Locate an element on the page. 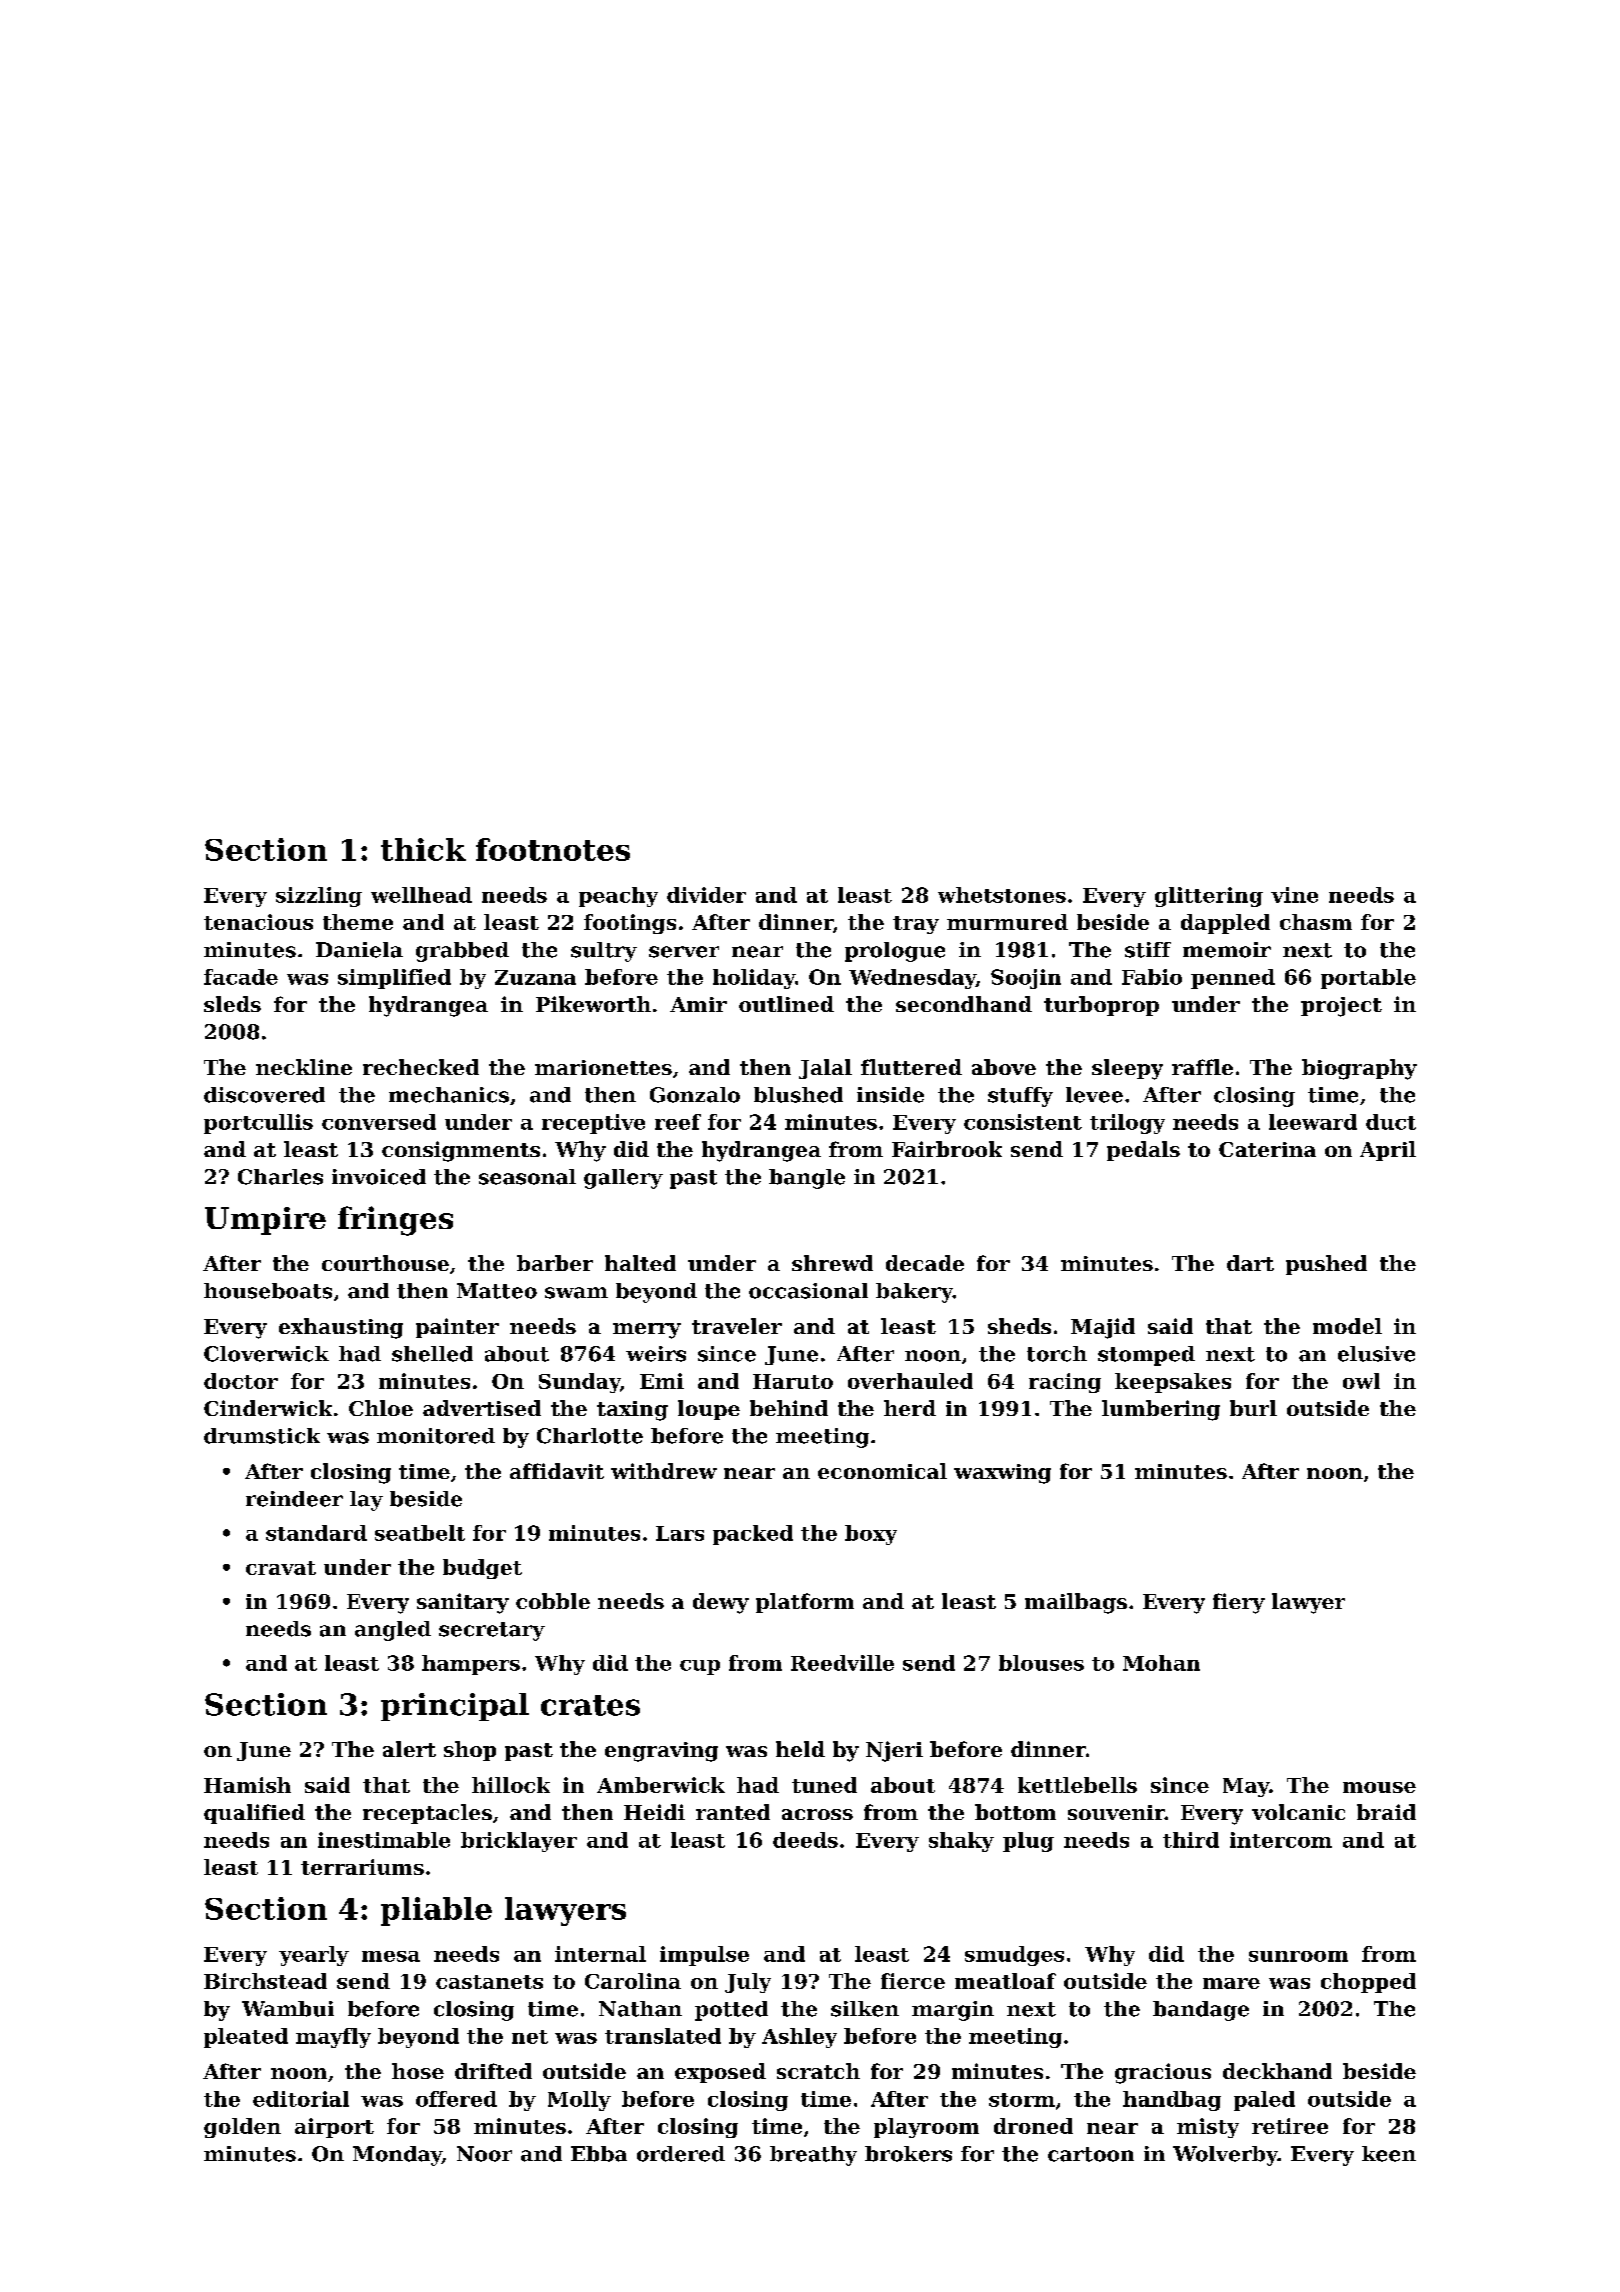 This page has height=2292, width=1620. holiday is located at coordinates (754, 979).
